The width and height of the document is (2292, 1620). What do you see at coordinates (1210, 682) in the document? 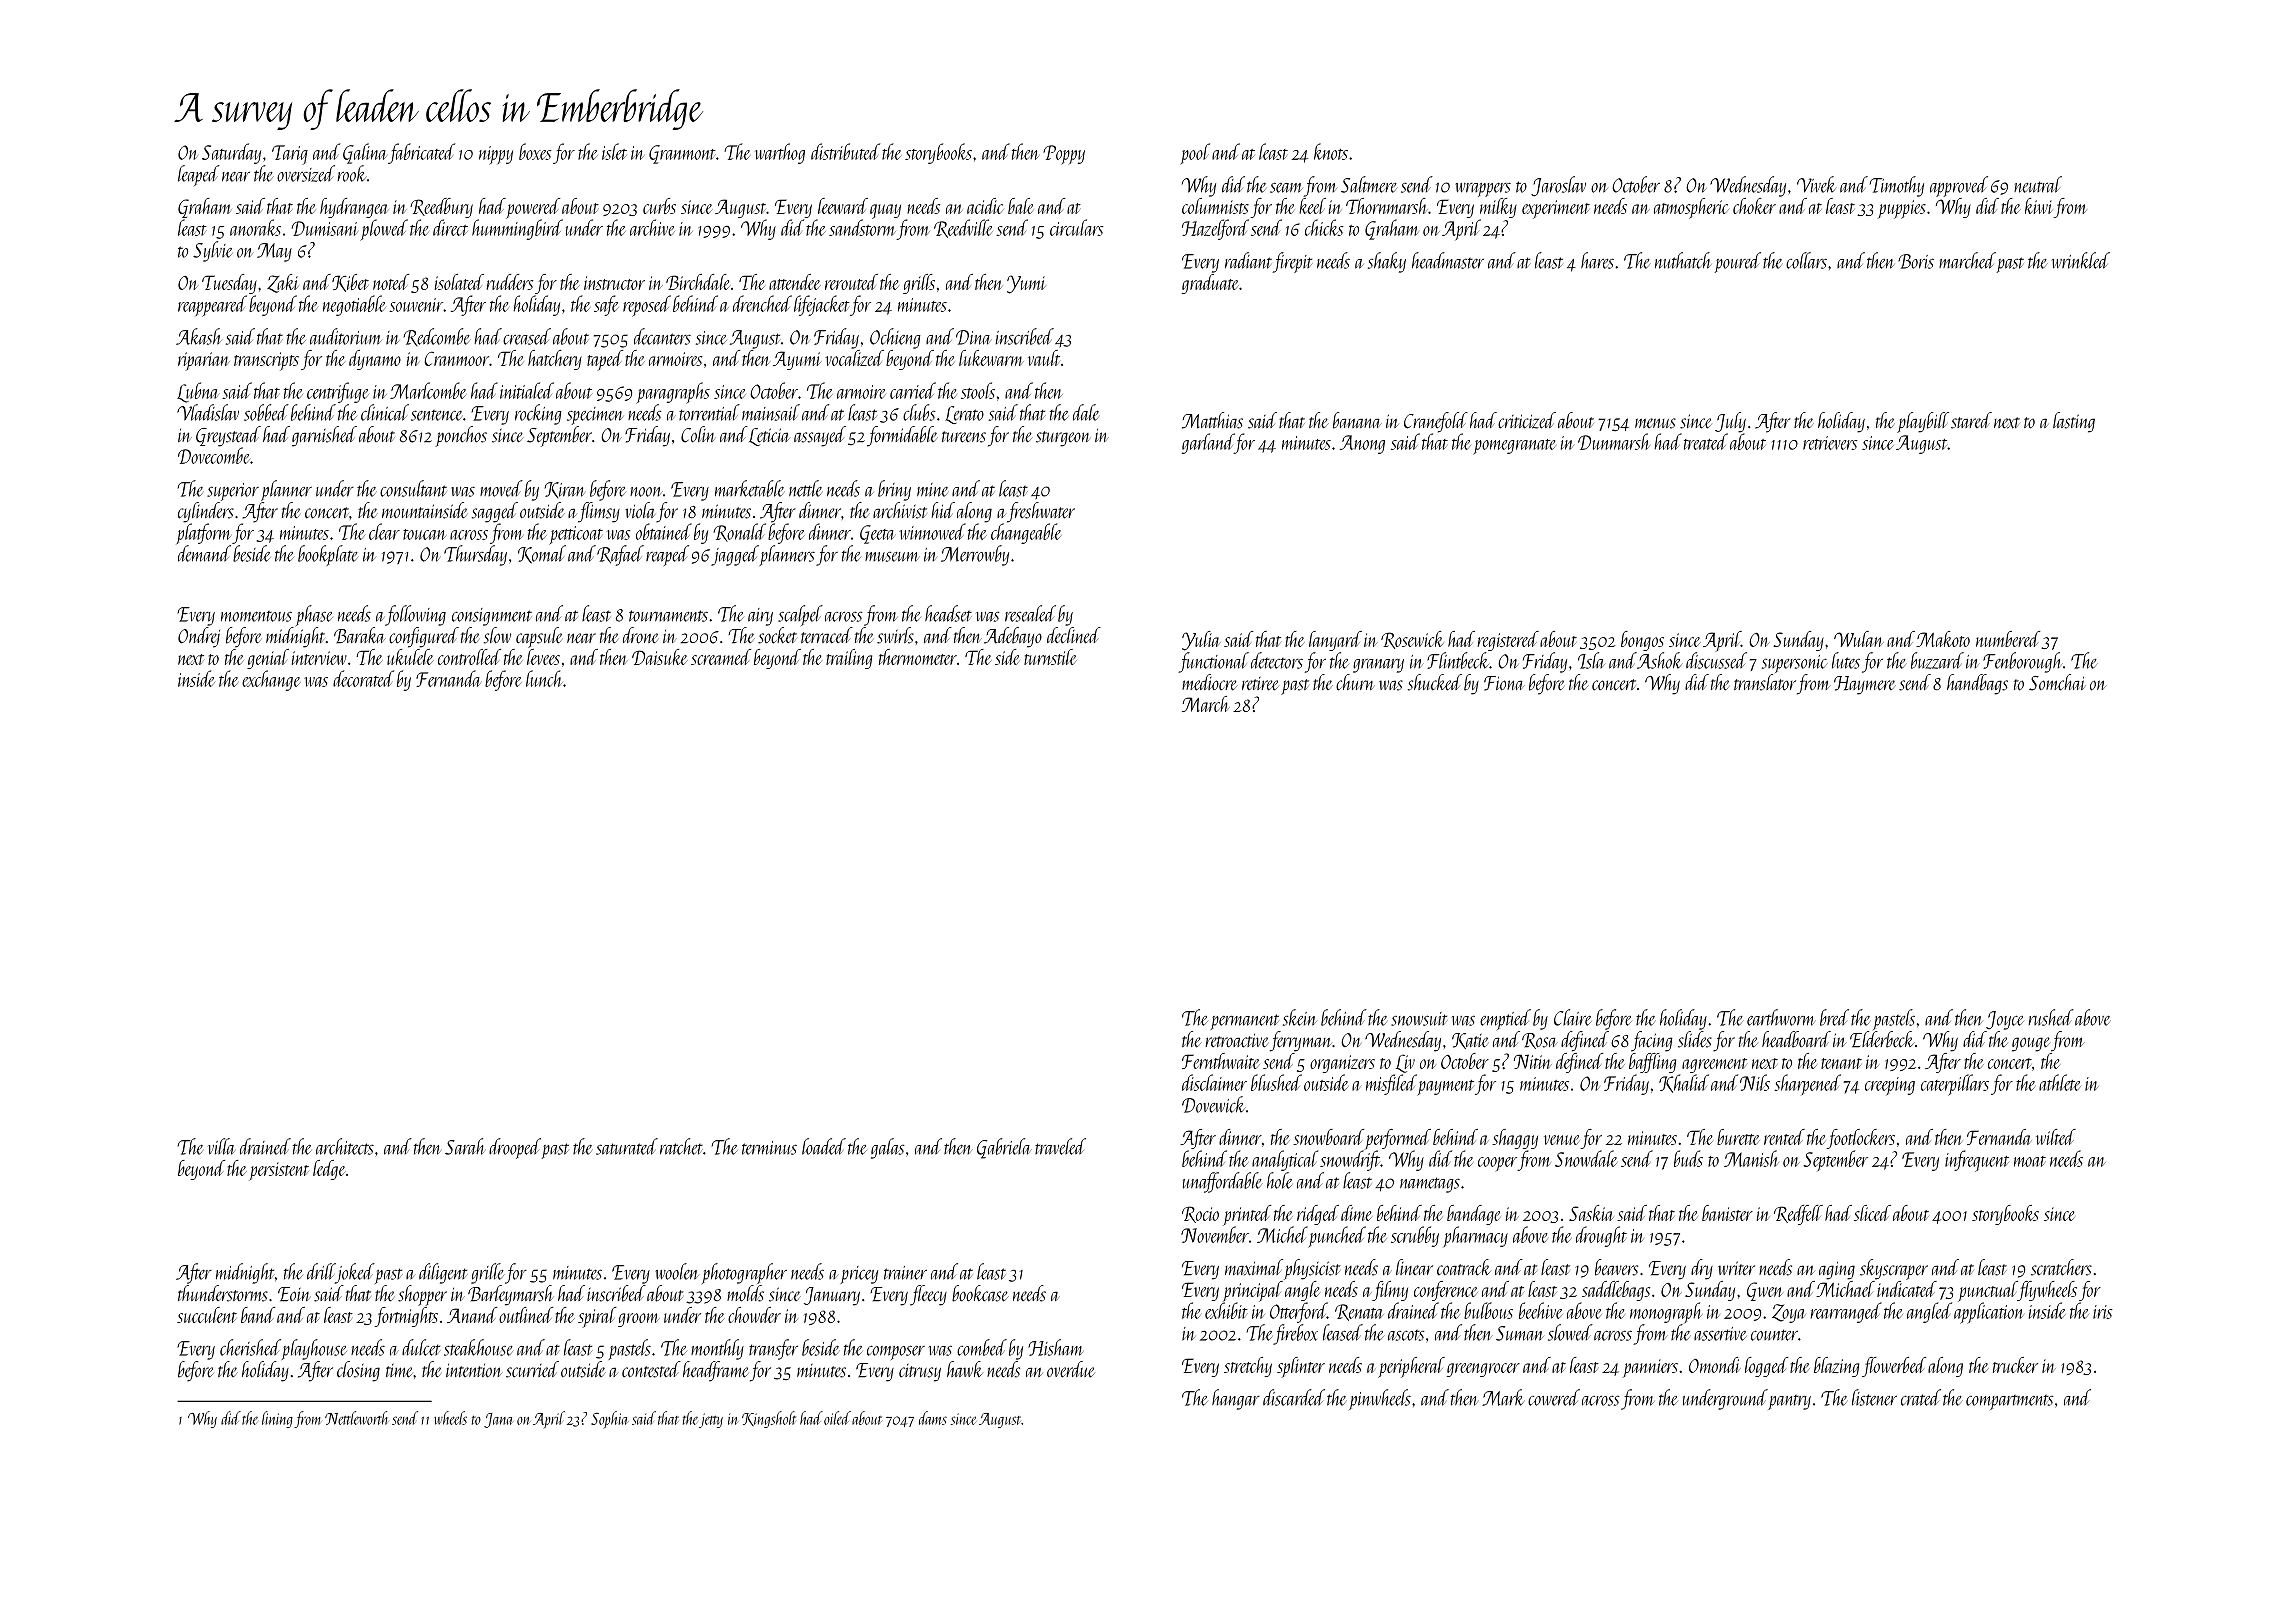
I see `mediocre` at bounding box center [1210, 682].
